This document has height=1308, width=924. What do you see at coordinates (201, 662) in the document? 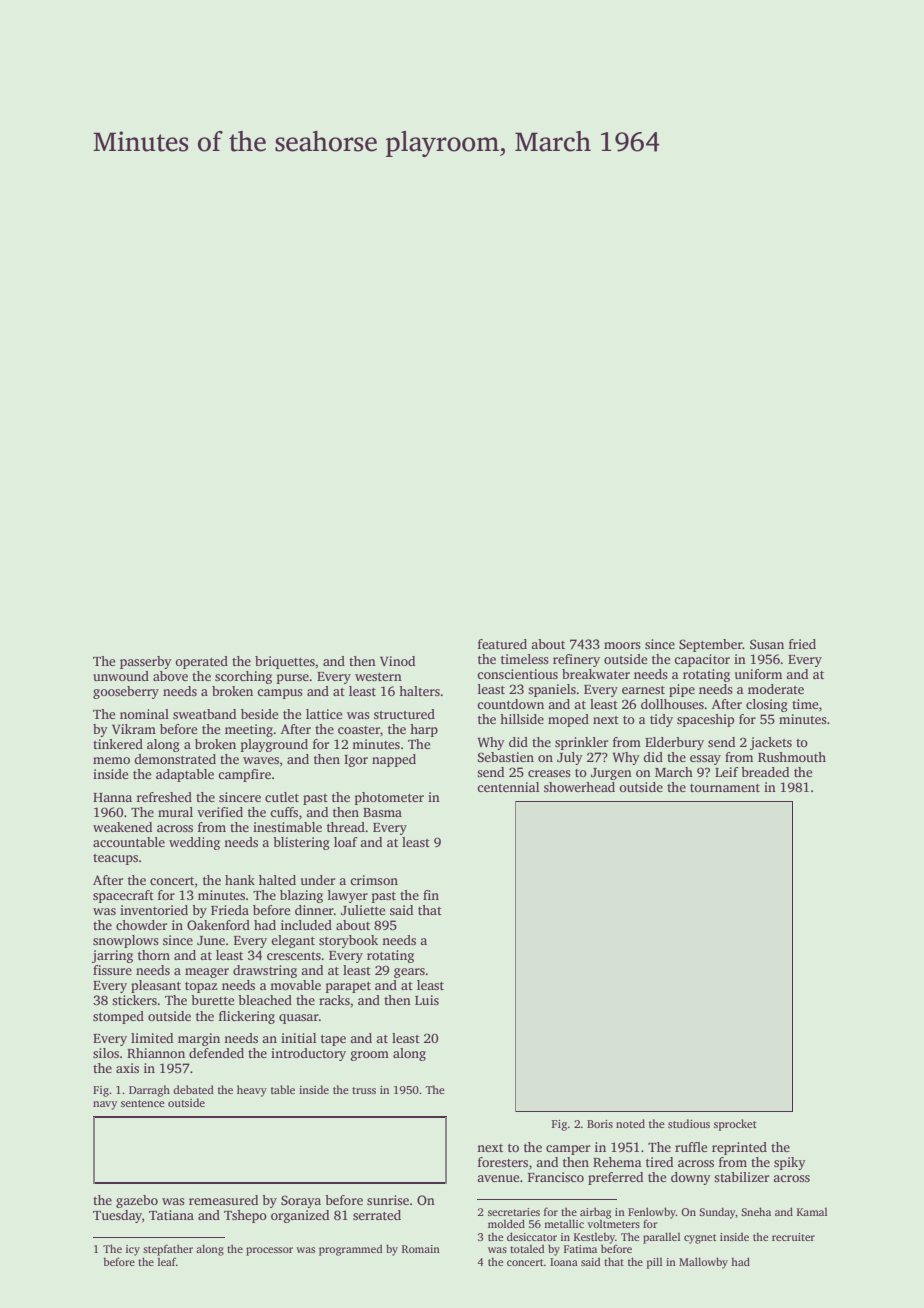
I see `operated` at bounding box center [201, 662].
